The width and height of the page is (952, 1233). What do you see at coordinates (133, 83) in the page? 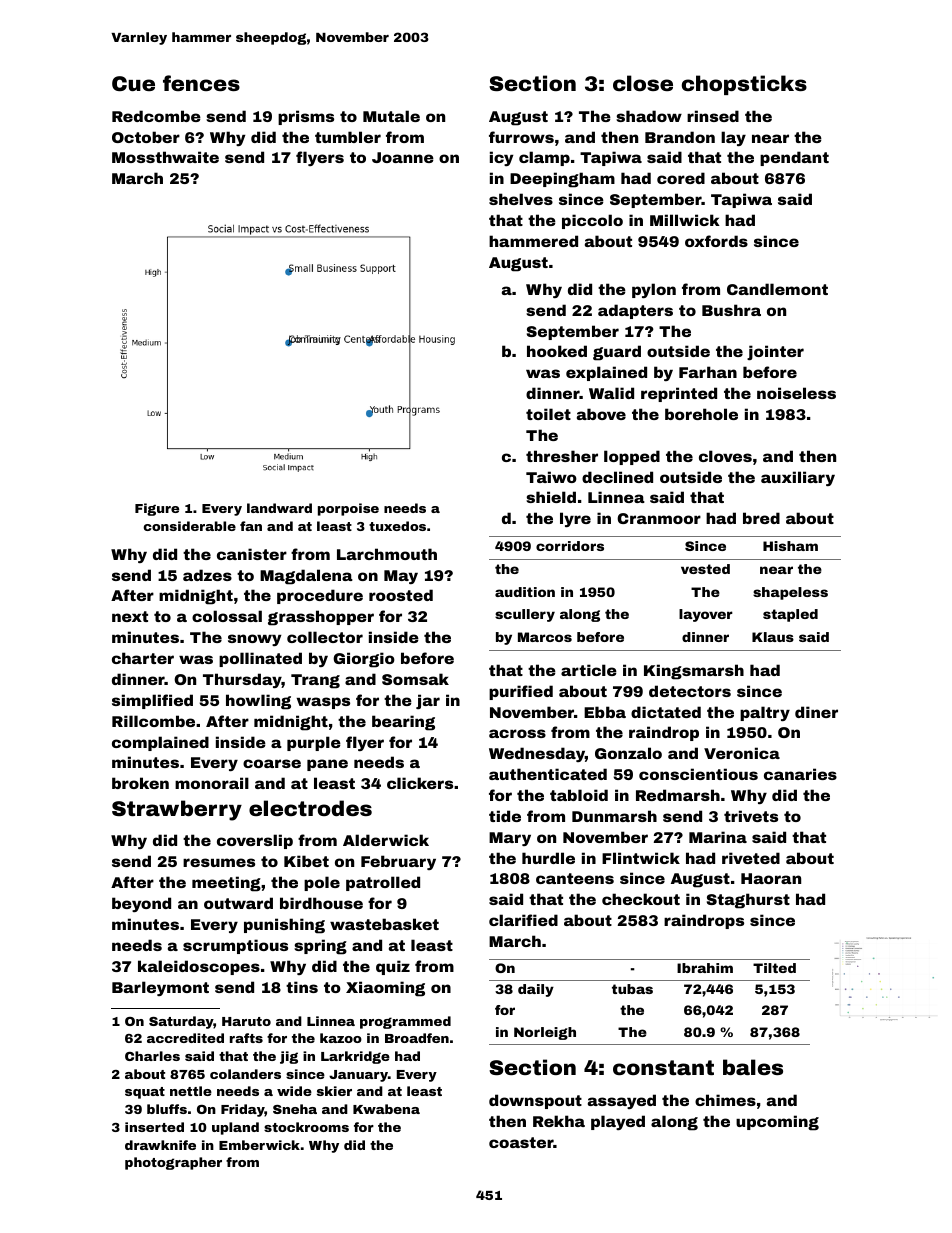
I see `Cue` at bounding box center [133, 83].
